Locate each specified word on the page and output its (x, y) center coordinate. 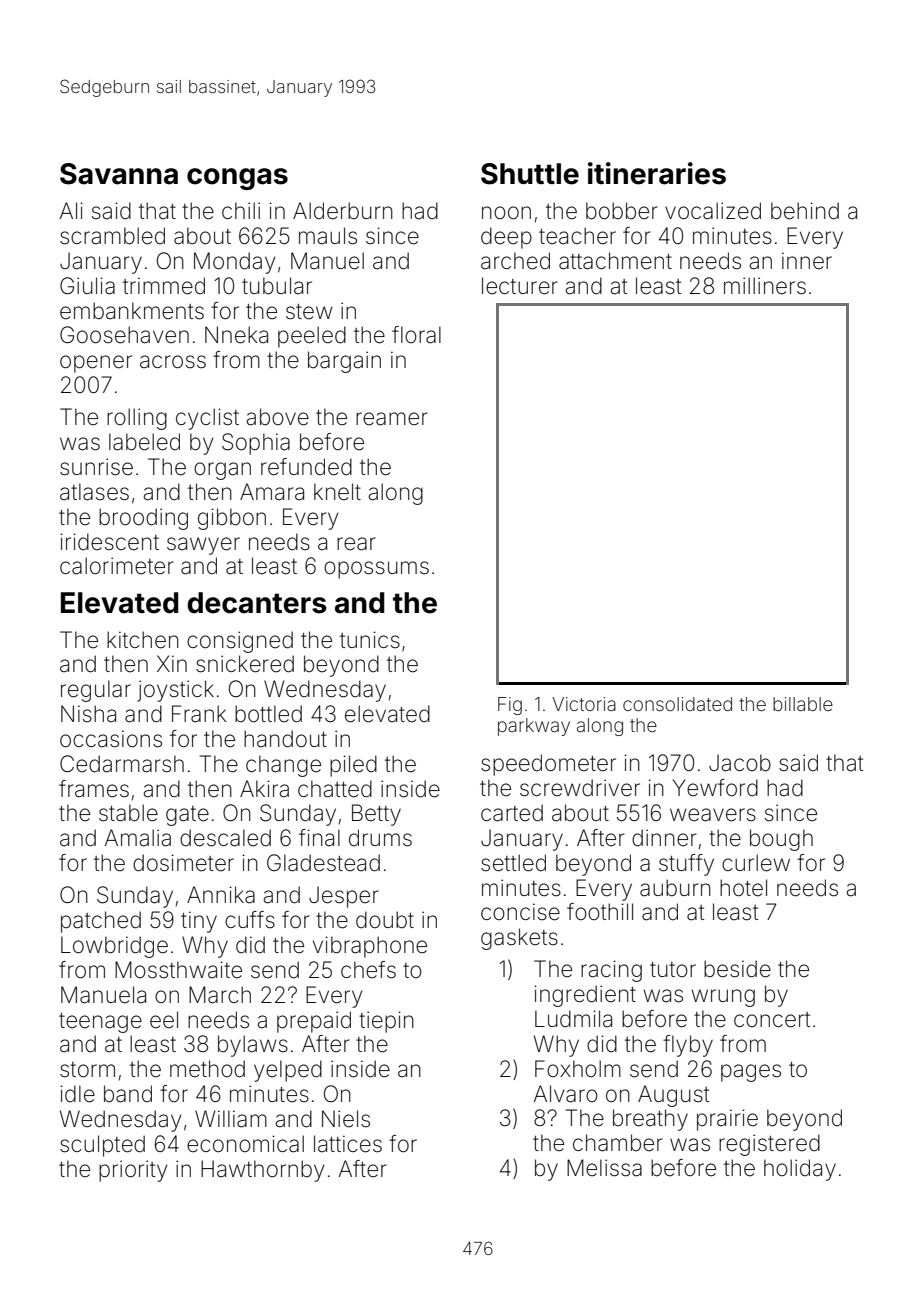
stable (128, 813)
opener (96, 364)
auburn (675, 888)
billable (803, 704)
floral (416, 335)
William (231, 1119)
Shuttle (530, 174)
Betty (376, 815)
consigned (240, 642)
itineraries (657, 173)
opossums (376, 570)
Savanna (119, 174)
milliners (765, 286)
